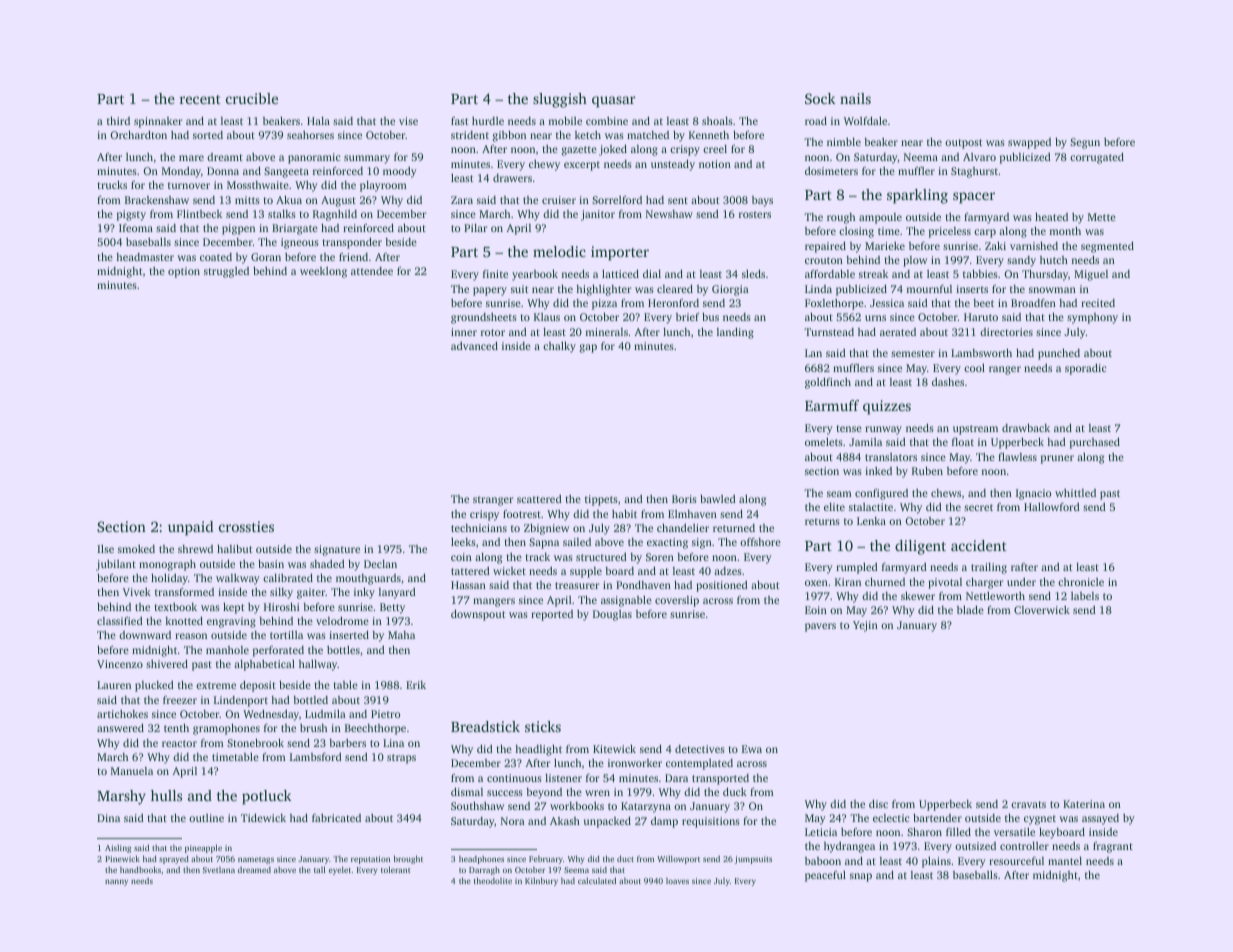 The height and width of the page is (952, 1233). What do you see at coordinates (1085, 143) in the page?
I see `Segun` at bounding box center [1085, 143].
